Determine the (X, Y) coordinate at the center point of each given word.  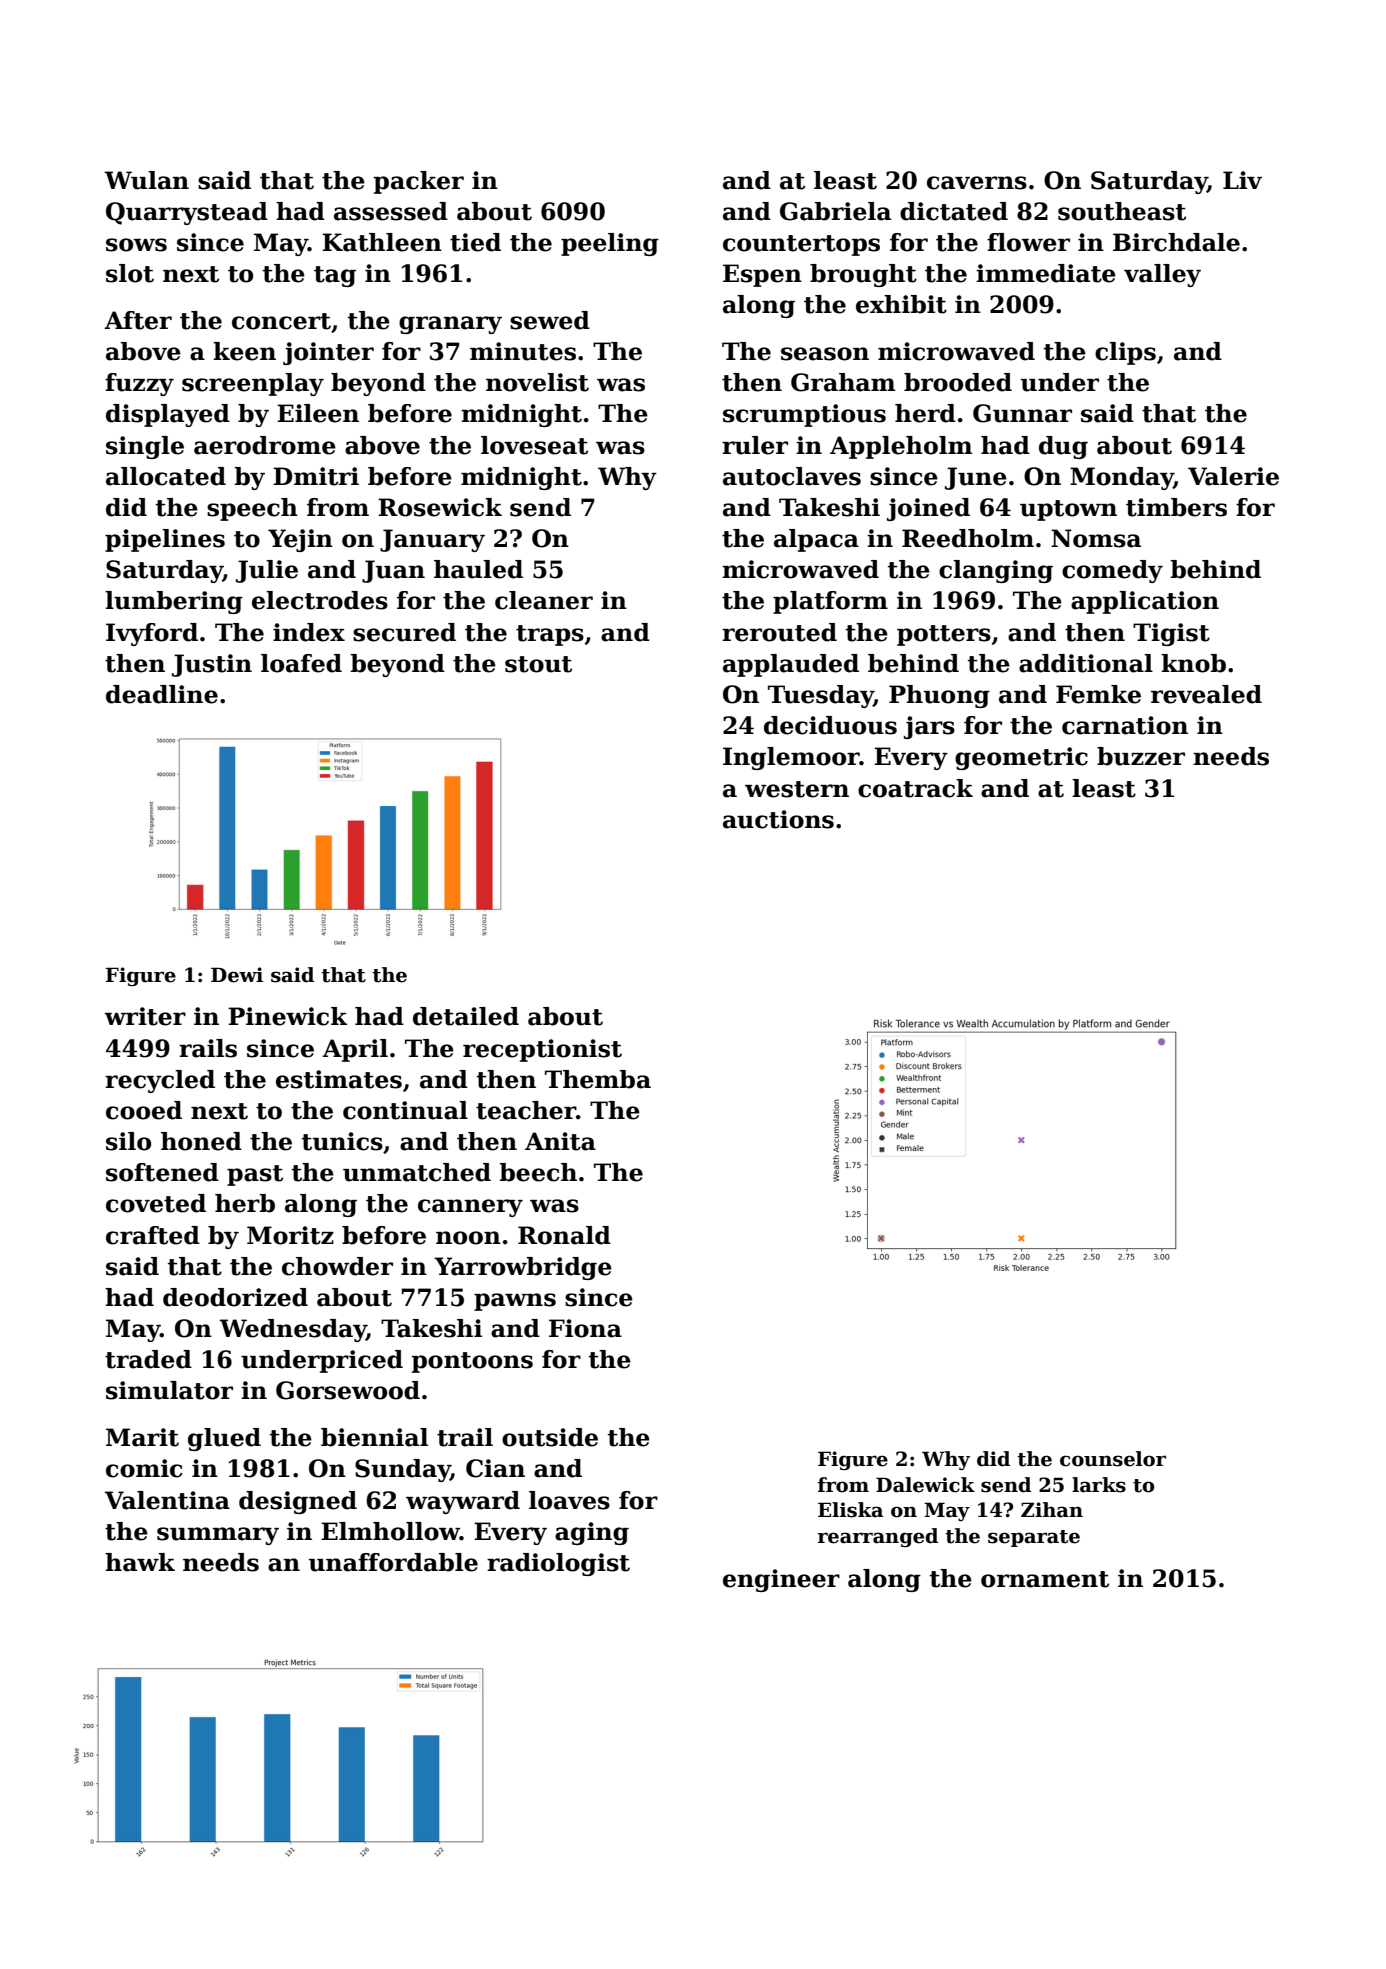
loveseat (534, 445)
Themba (598, 1079)
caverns (977, 183)
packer (419, 182)
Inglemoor (791, 758)
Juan (393, 571)
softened (162, 1172)
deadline (162, 694)
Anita (560, 1141)
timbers (1176, 507)
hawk (140, 1562)
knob (1193, 663)
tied (475, 242)
